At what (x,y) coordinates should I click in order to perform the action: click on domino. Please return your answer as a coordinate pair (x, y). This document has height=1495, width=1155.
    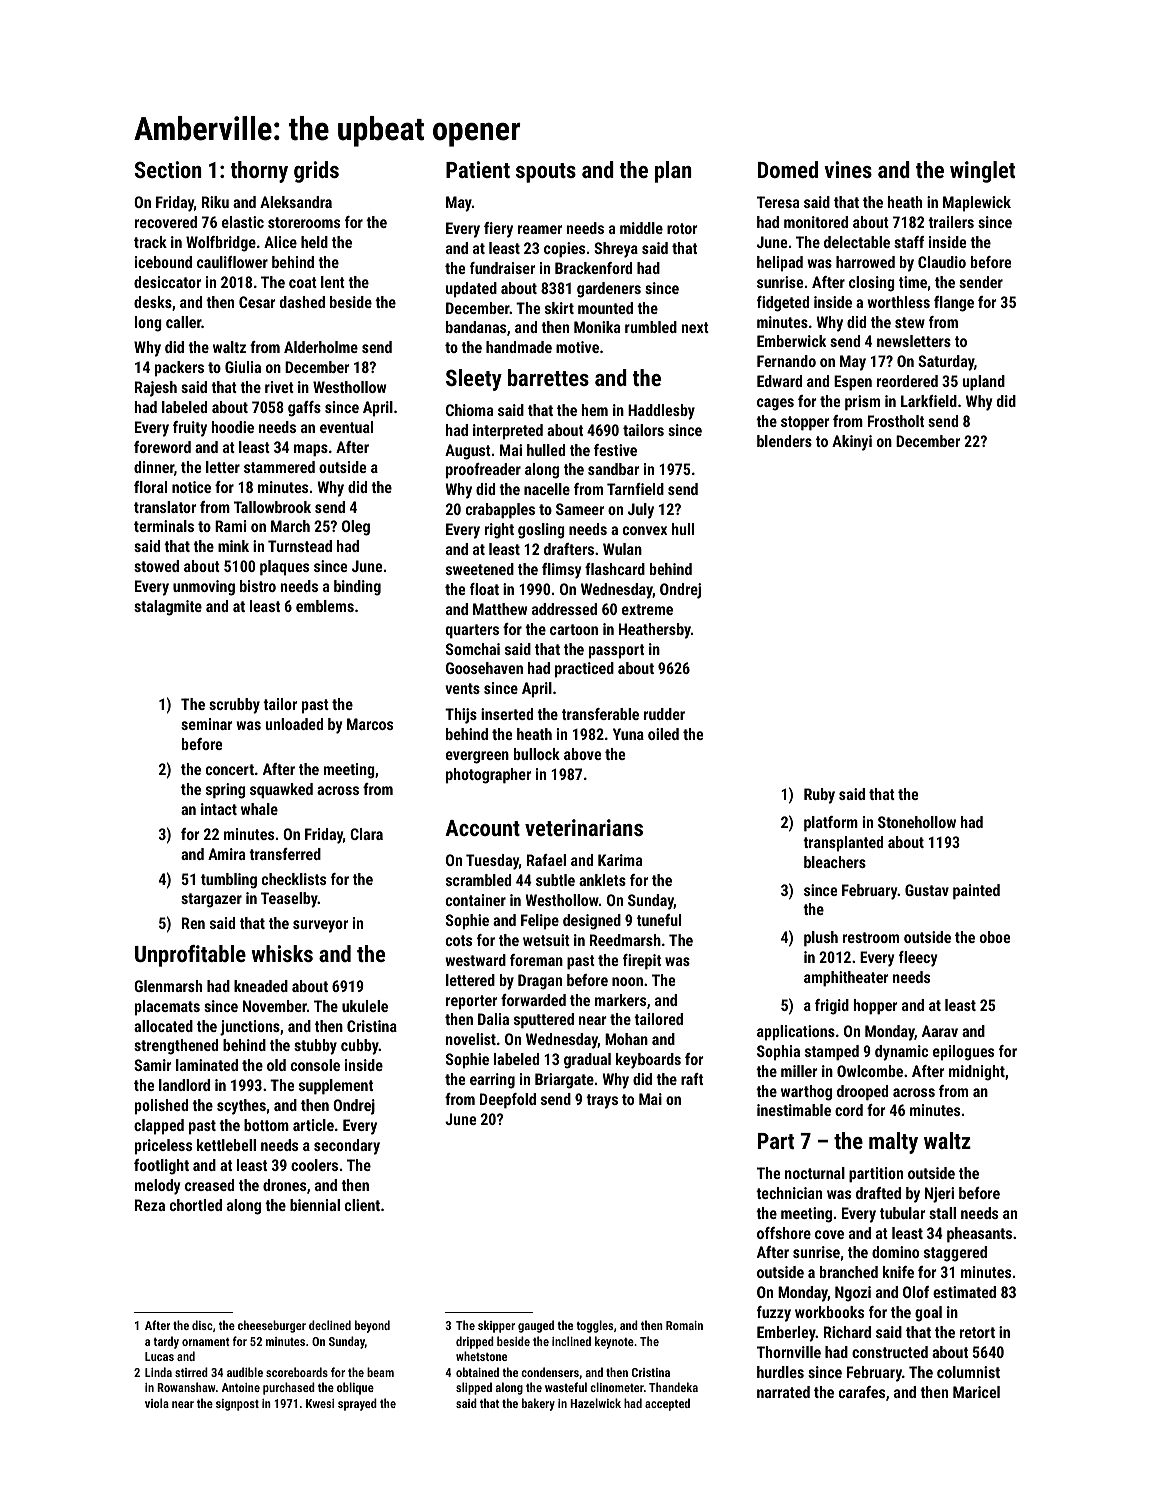
    Looking at the image, I should click on (895, 1252).
